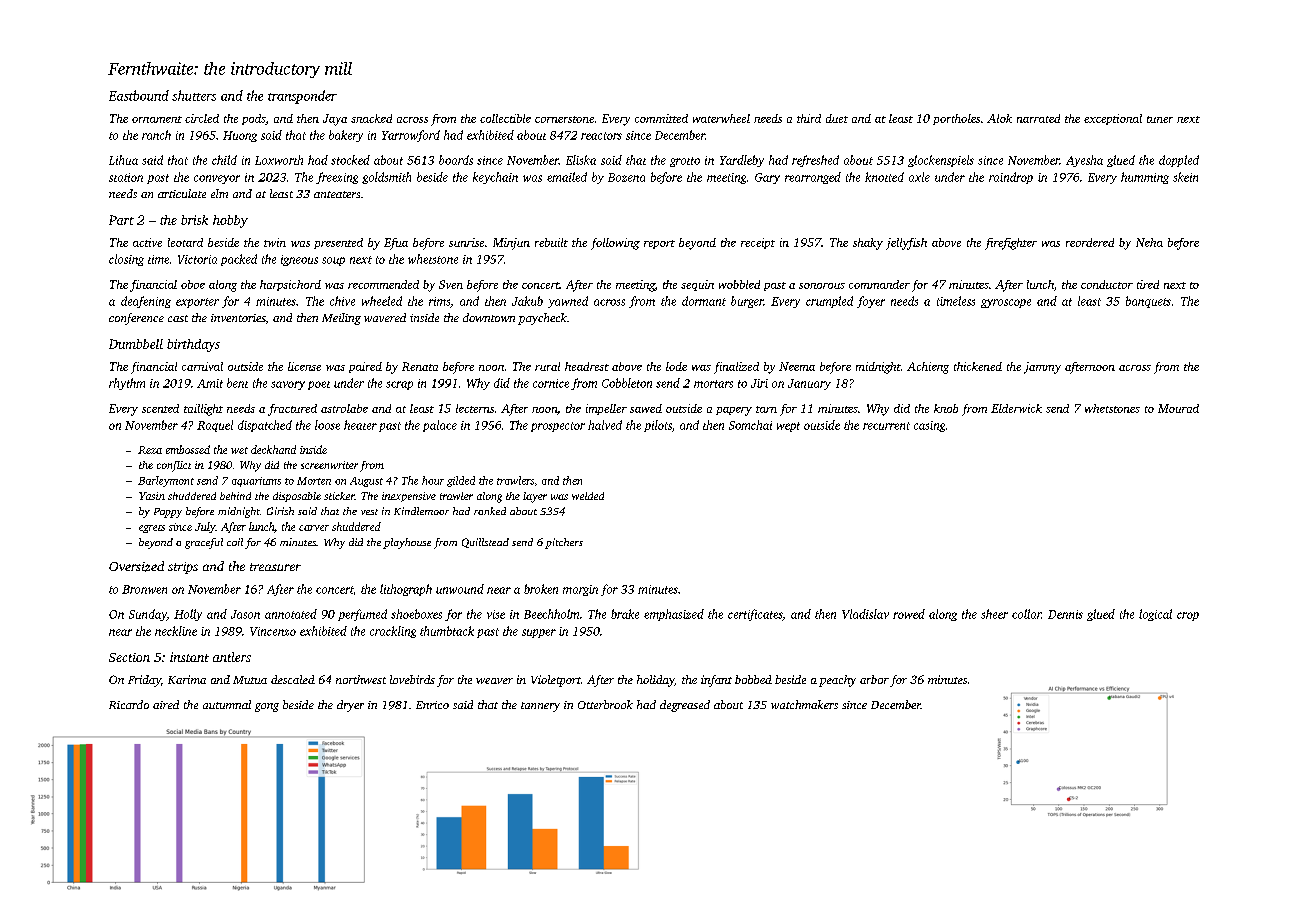 This document has height=924, width=1308. Describe the element at coordinates (721, 118) in the document. I see `waterwheel` at that location.
